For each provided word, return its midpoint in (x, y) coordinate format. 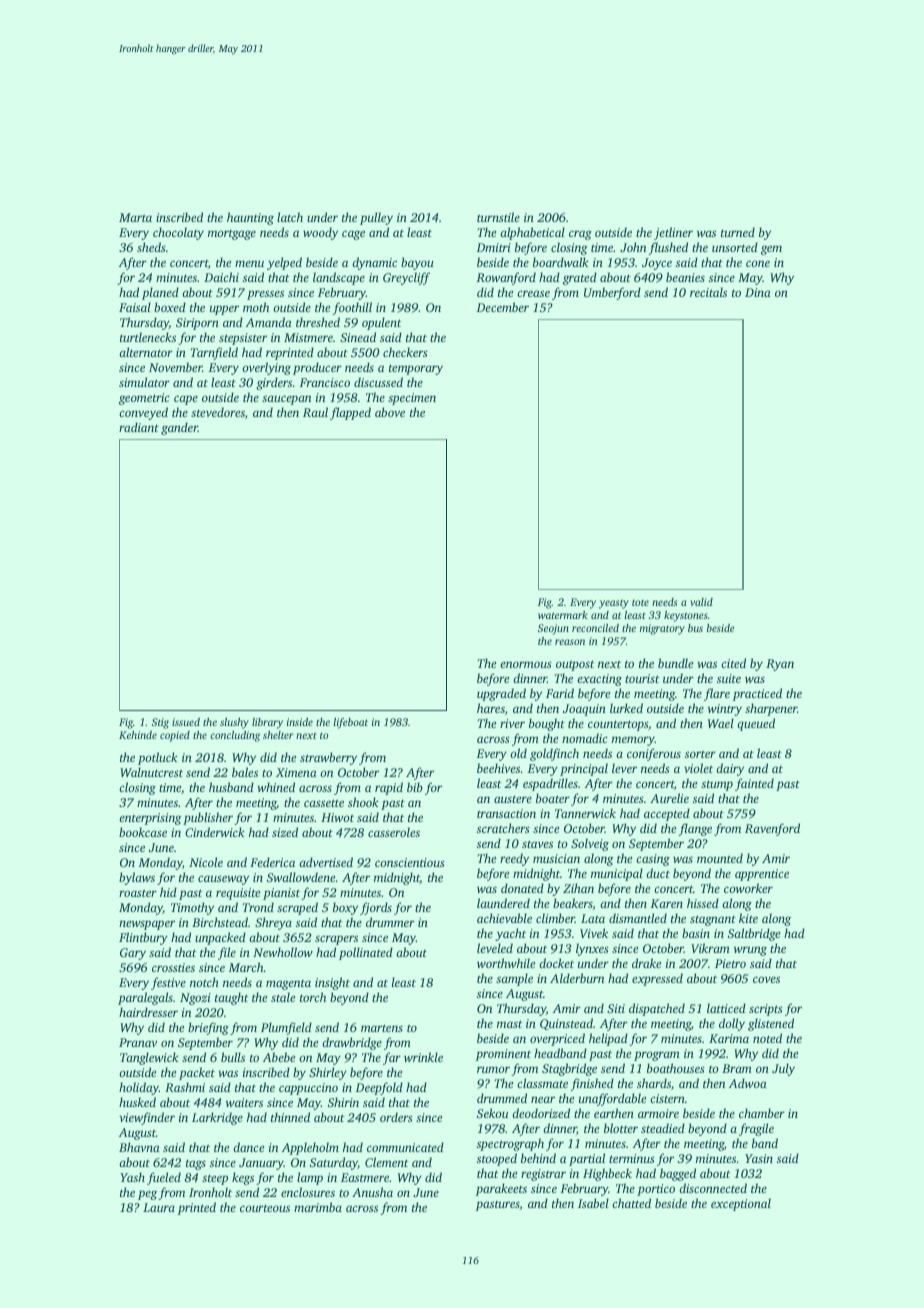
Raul (315, 412)
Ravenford (772, 829)
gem (771, 250)
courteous (265, 1208)
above (390, 412)
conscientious (410, 862)
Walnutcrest (151, 772)
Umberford (612, 293)
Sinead (358, 337)
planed (160, 293)
